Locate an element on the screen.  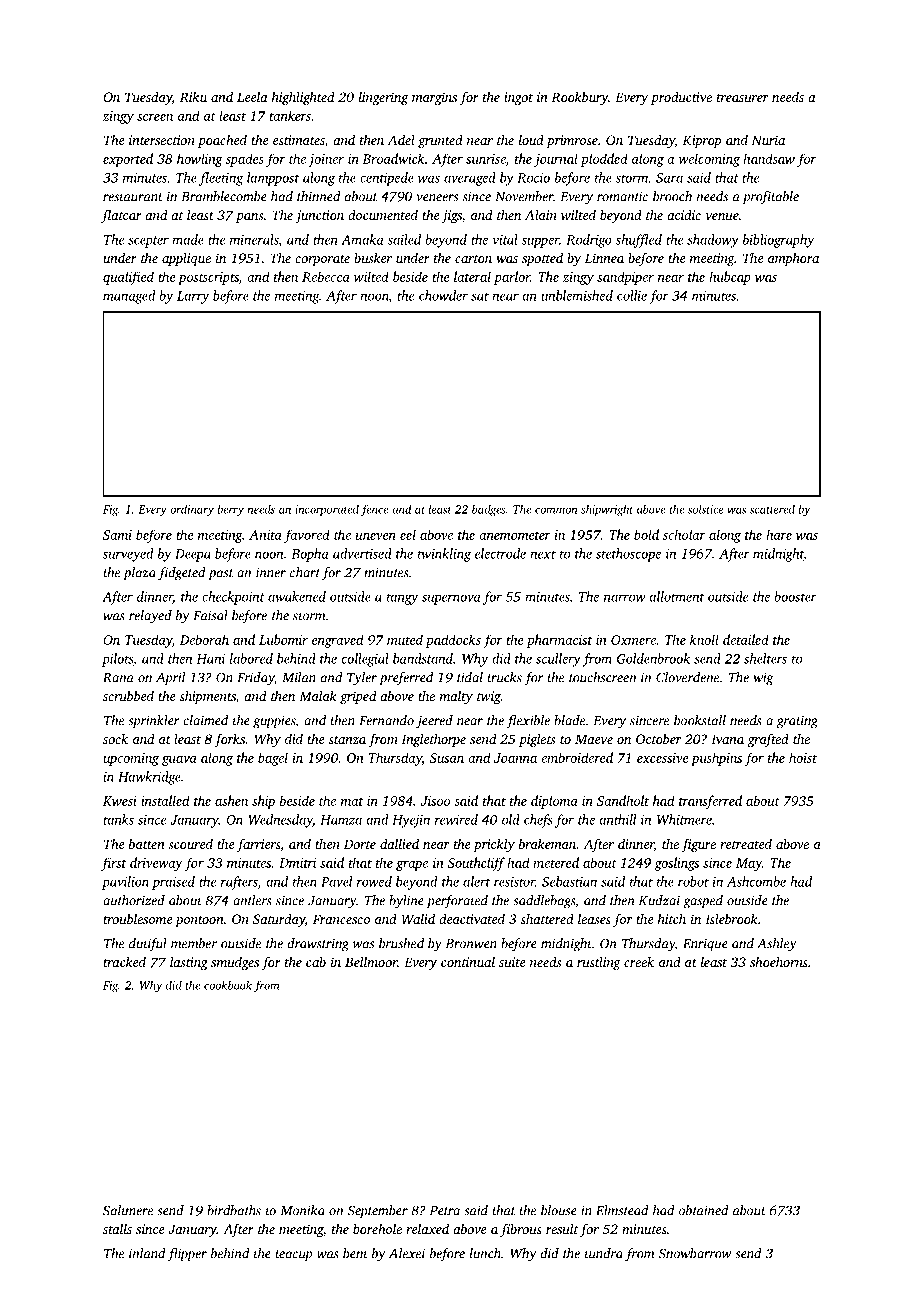
scoured is located at coordinates (190, 844).
